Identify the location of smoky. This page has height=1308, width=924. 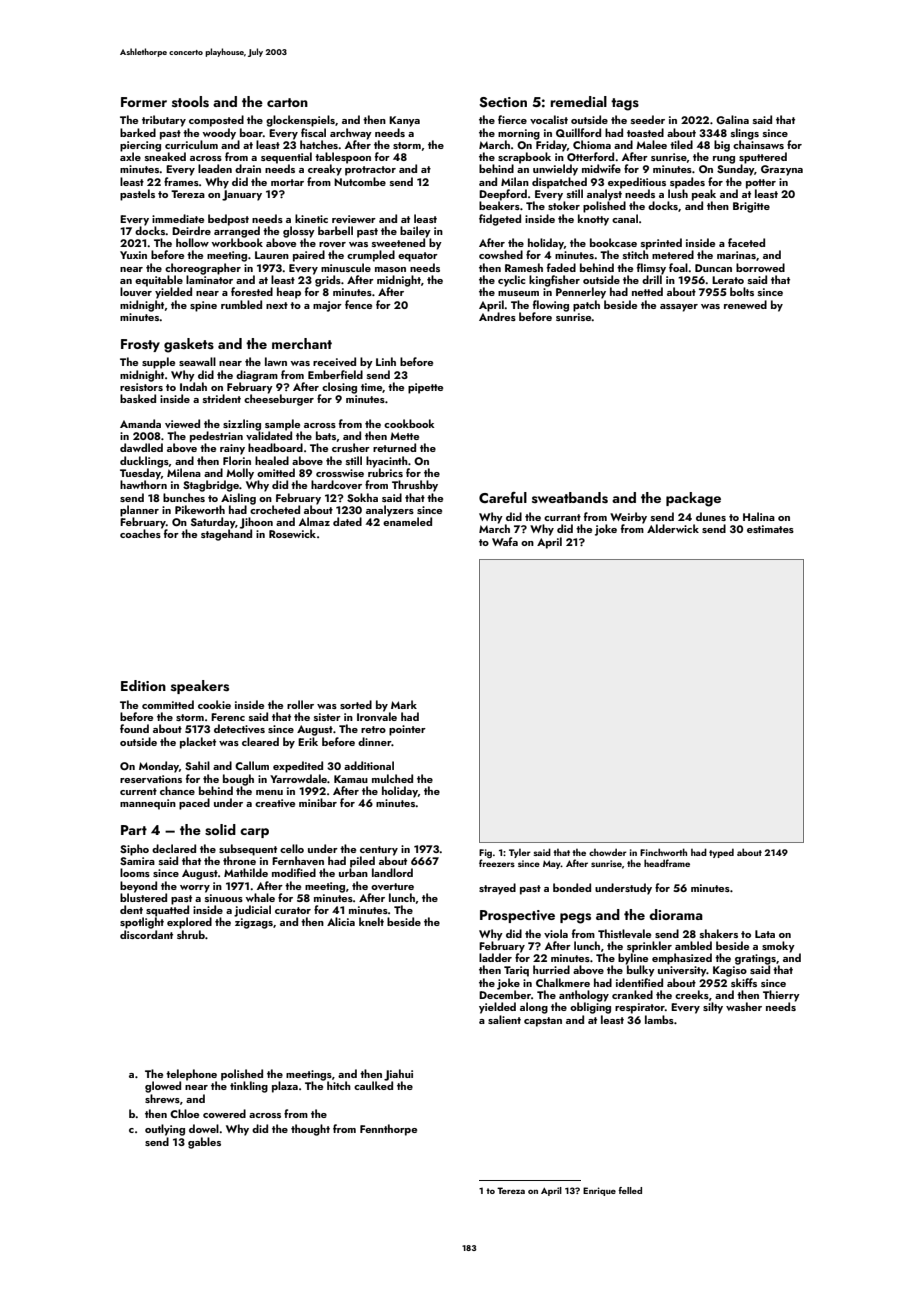
(778, 947).
